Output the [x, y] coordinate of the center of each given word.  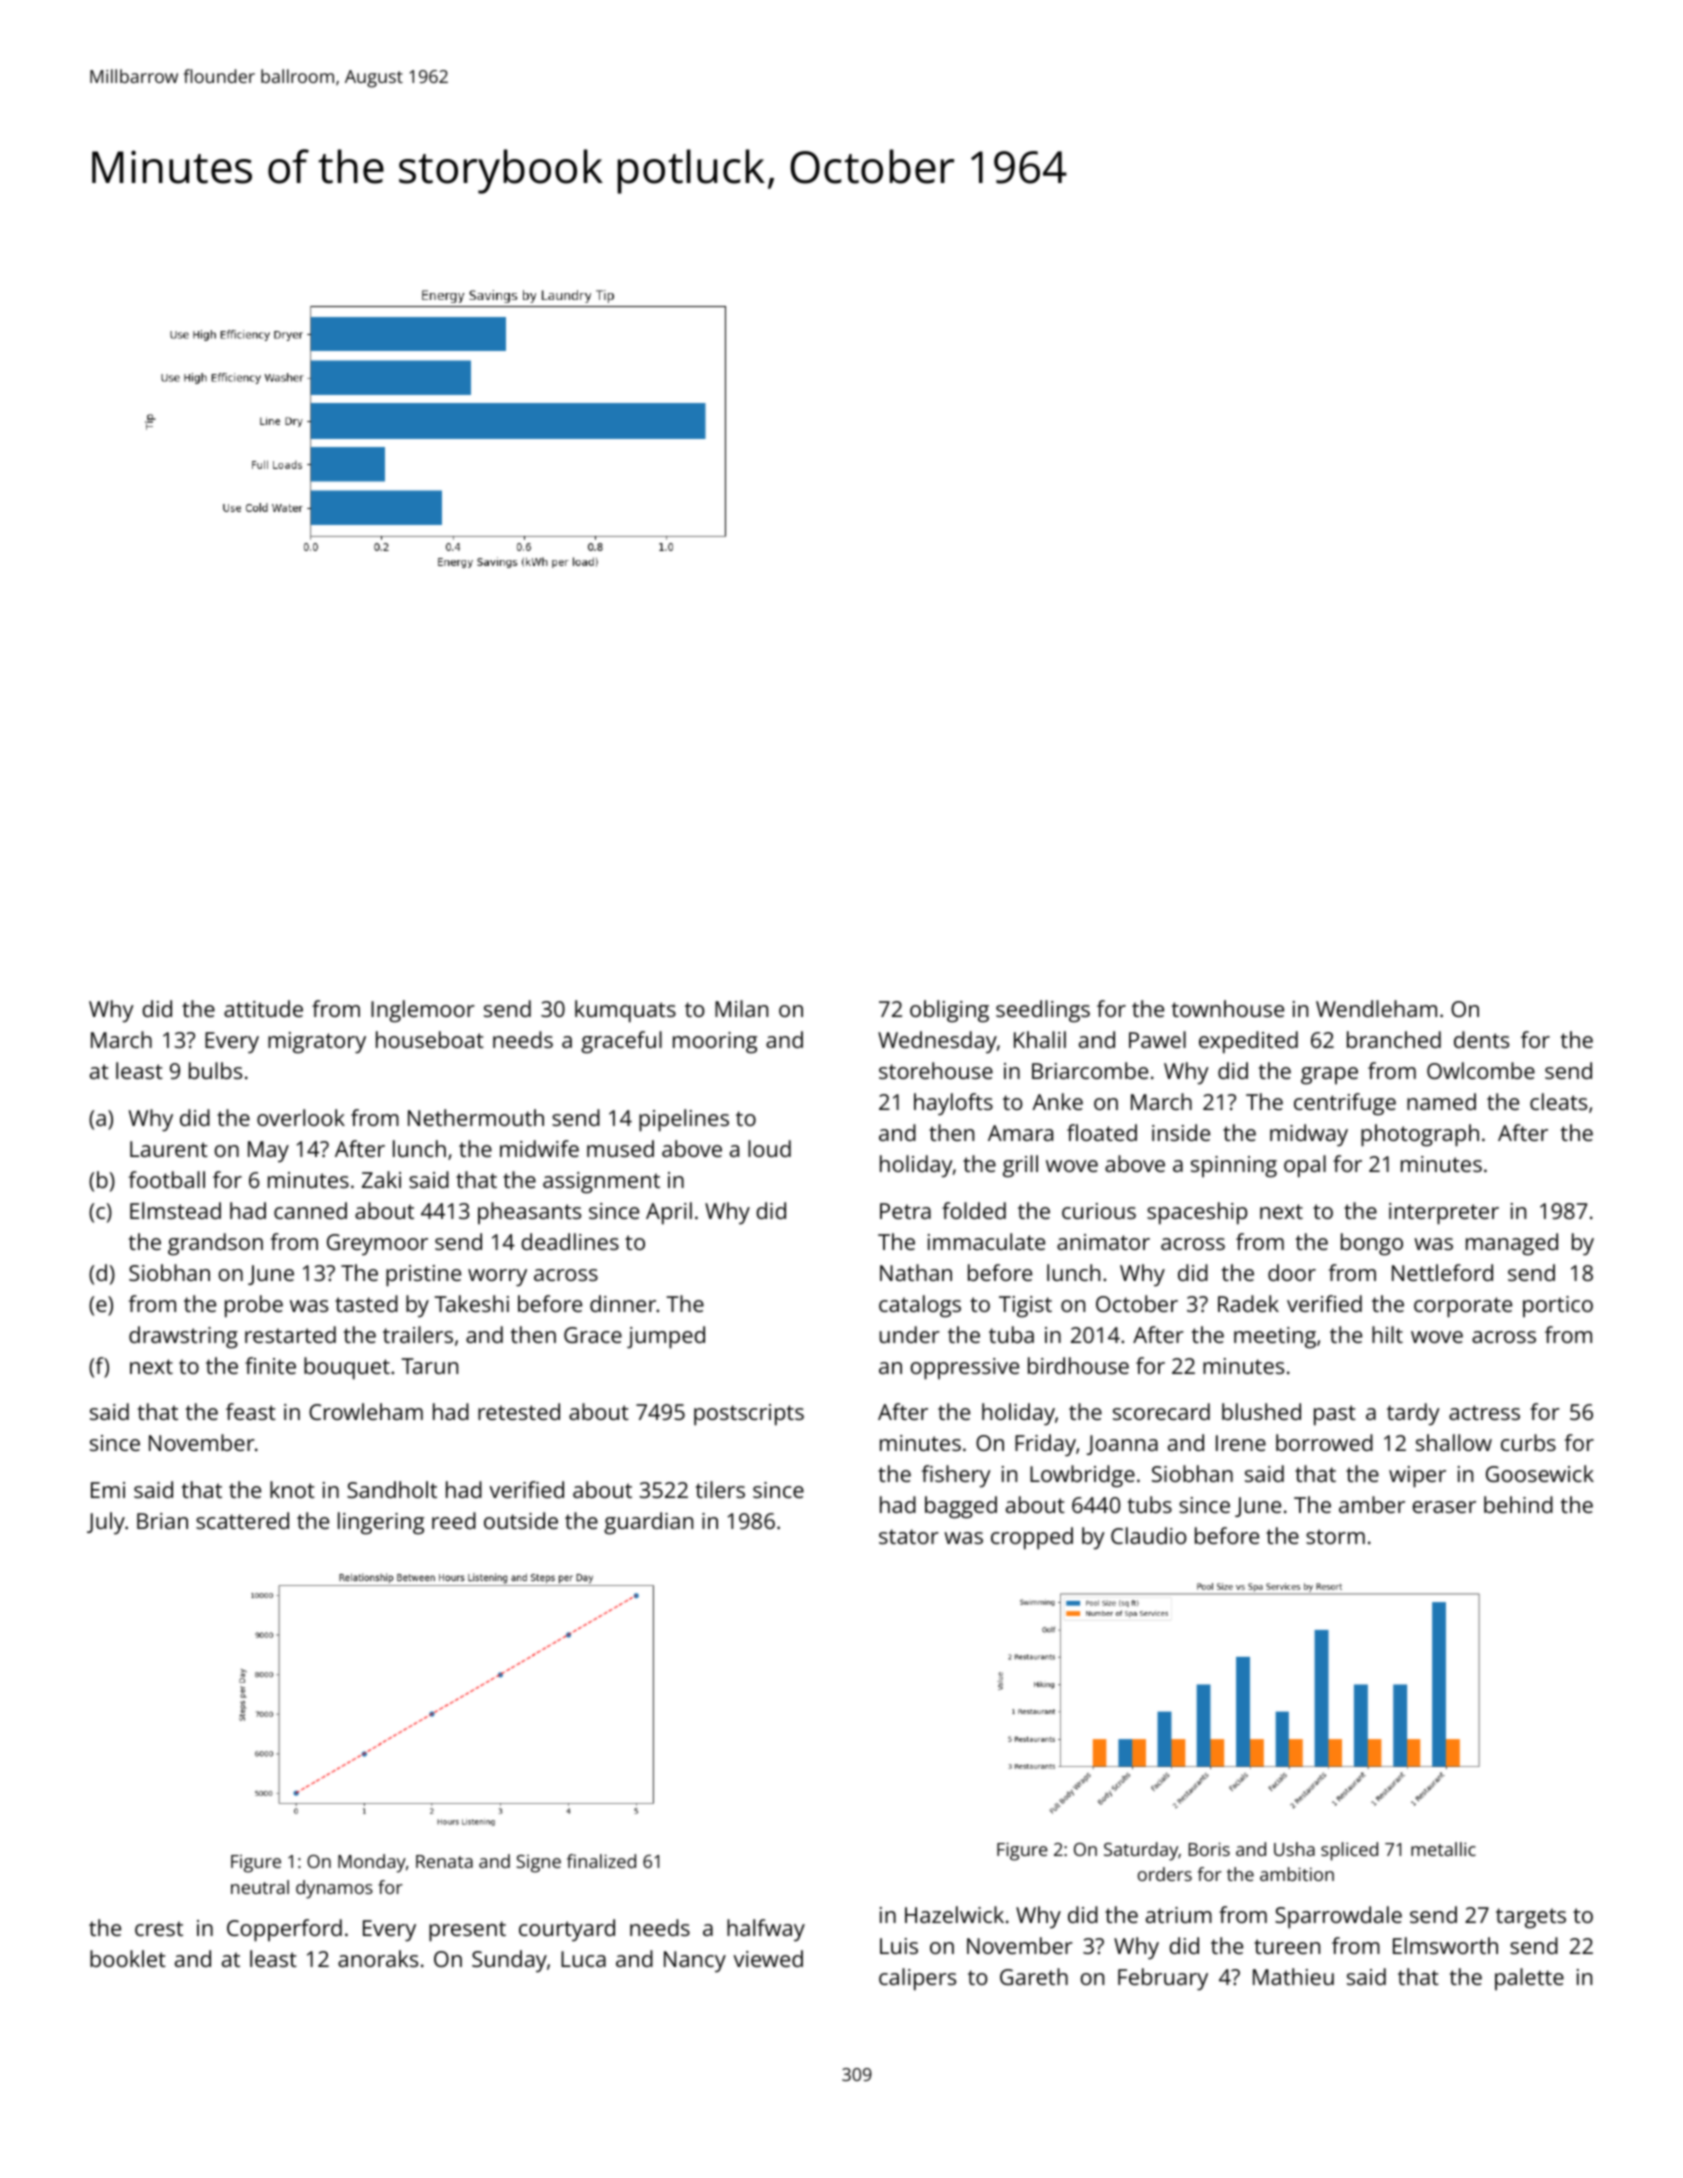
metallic [1443, 1849]
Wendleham [1376, 1008]
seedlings [1043, 1011]
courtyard [567, 1930]
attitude [263, 1008]
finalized [601, 1861]
